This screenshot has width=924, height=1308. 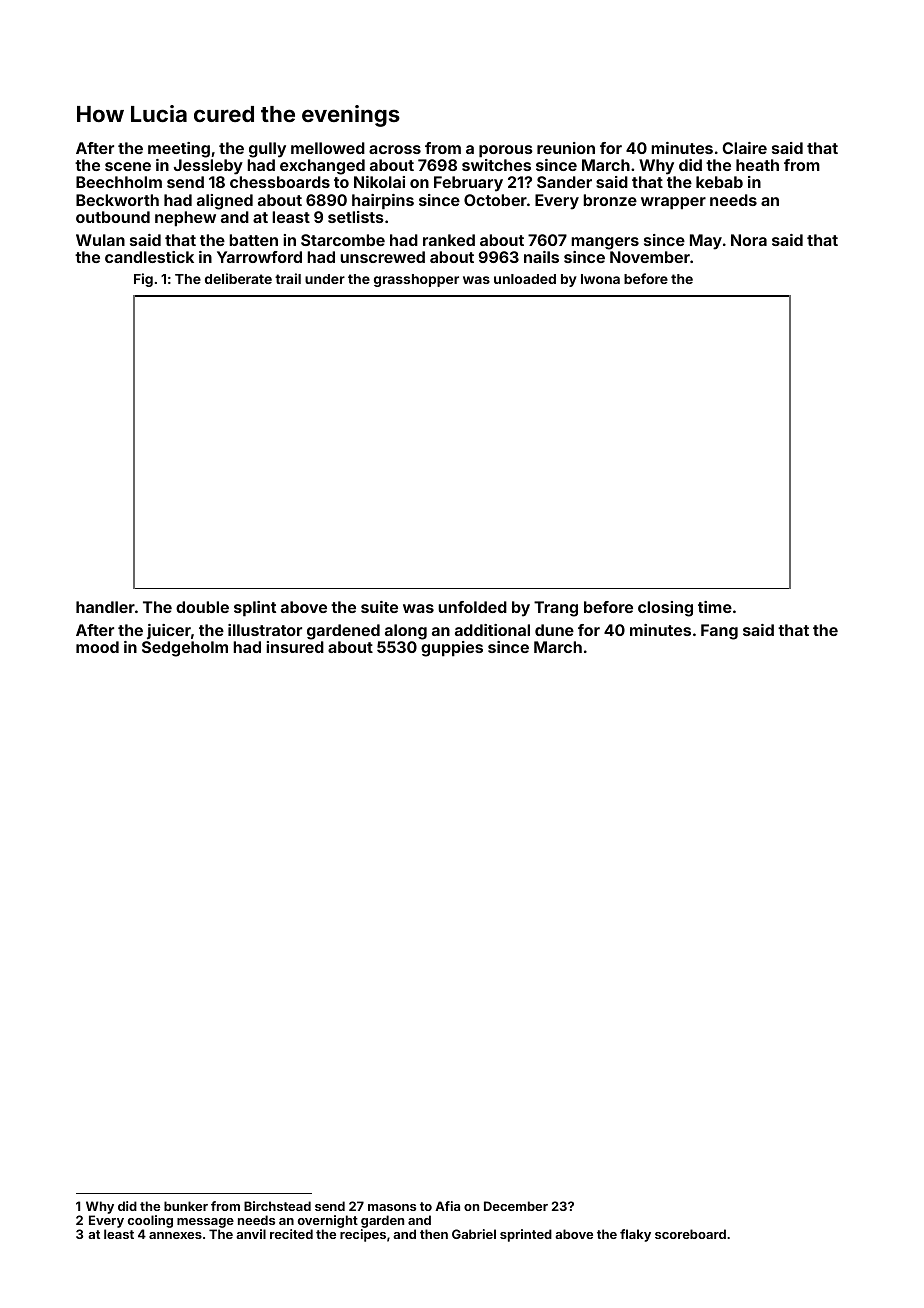 What do you see at coordinates (715, 607) in the screenshot?
I see `time` at bounding box center [715, 607].
